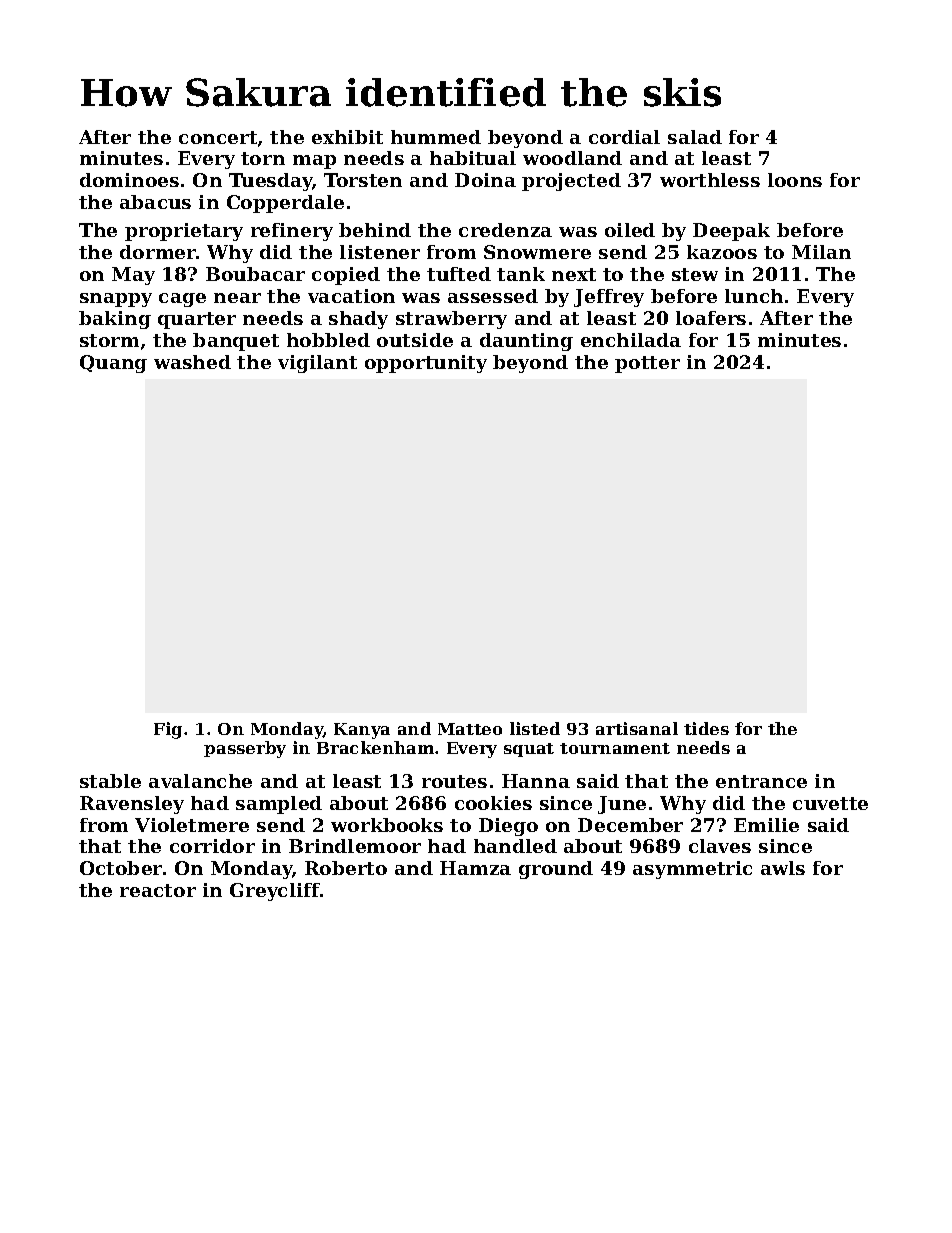  Describe the element at coordinates (192, 362) in the document. I see `washed` at that location.
